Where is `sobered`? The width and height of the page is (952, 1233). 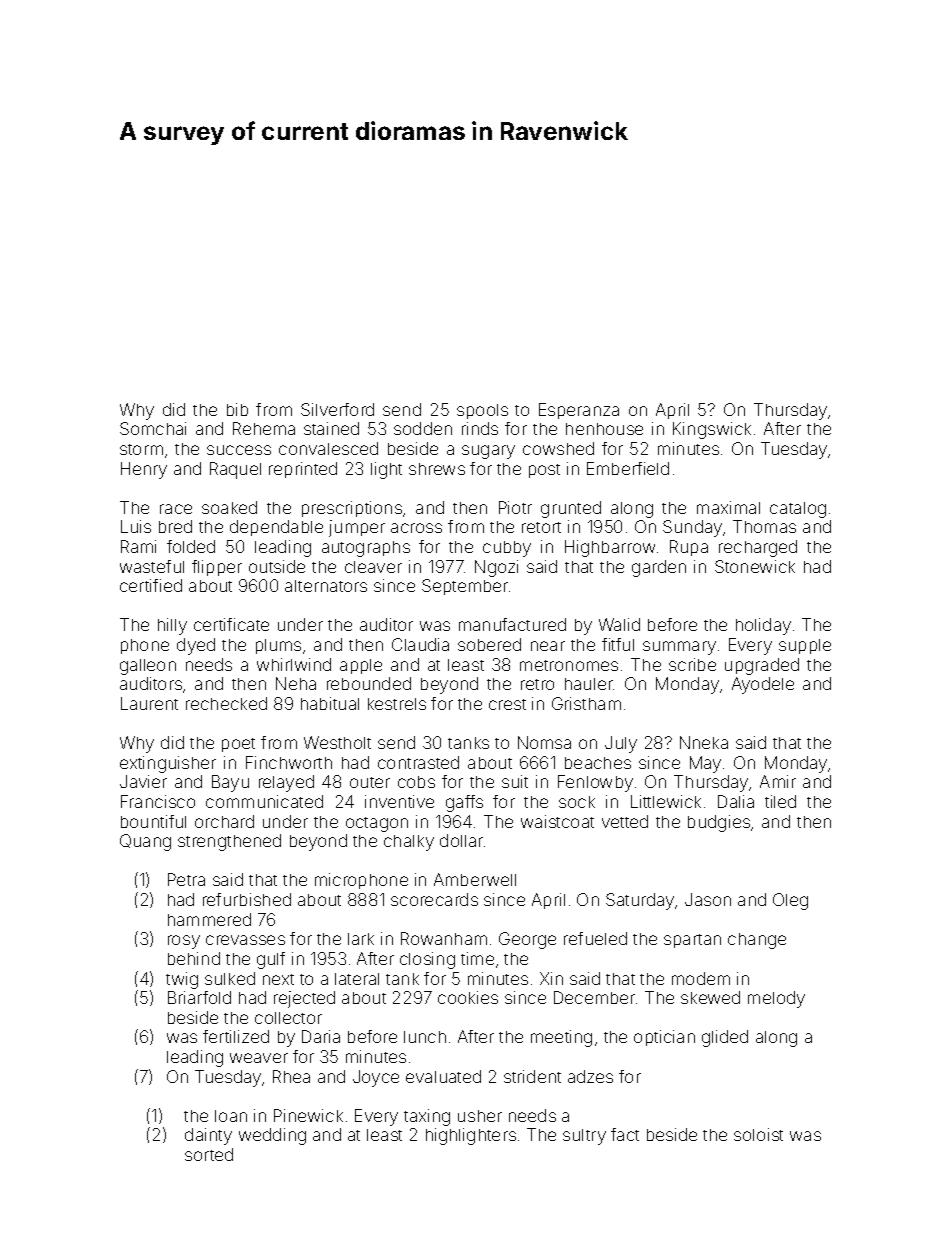
sobered is located at coordinates (489, 644).
